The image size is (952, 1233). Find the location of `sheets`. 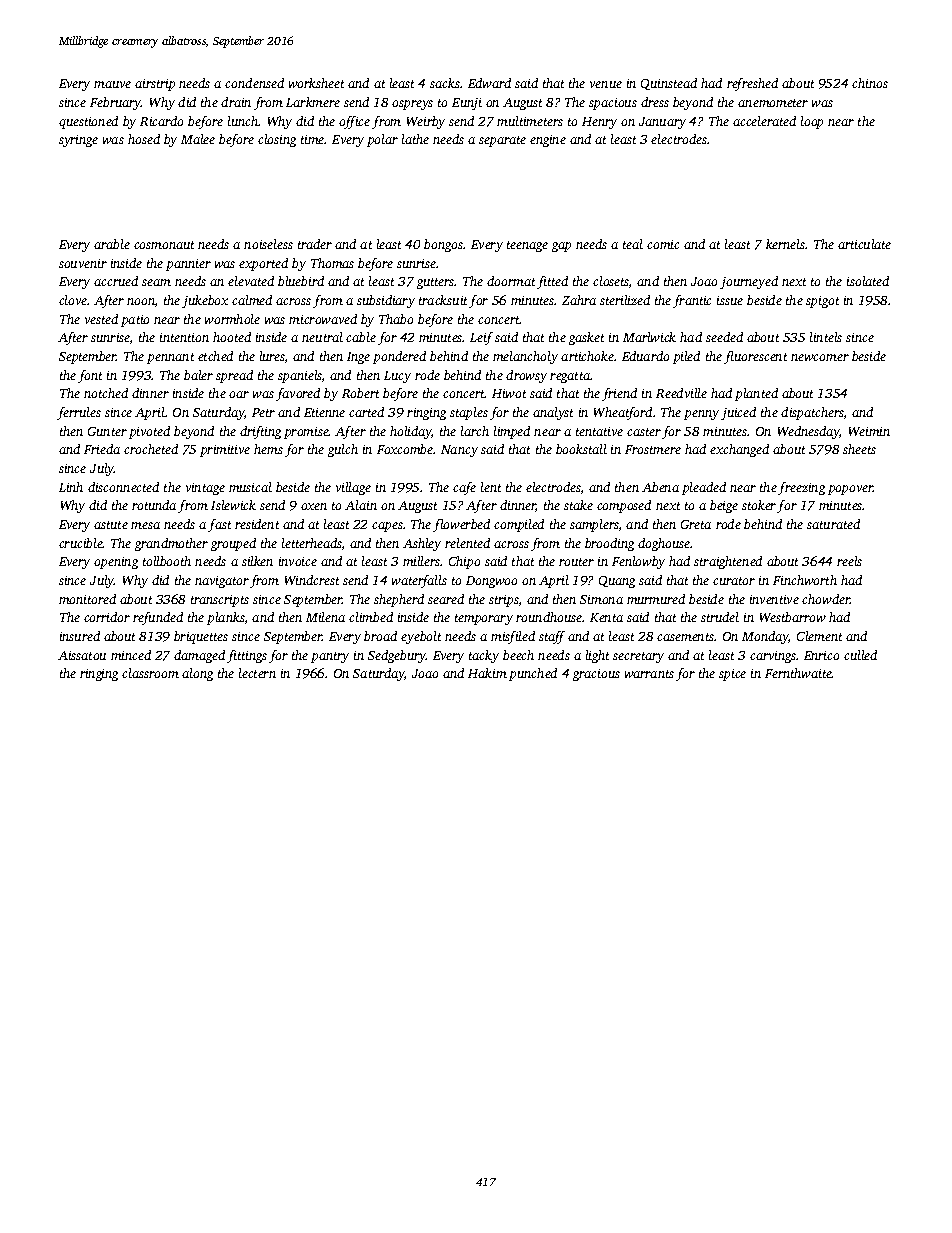

sheets is located at coordinates (859, 449).
